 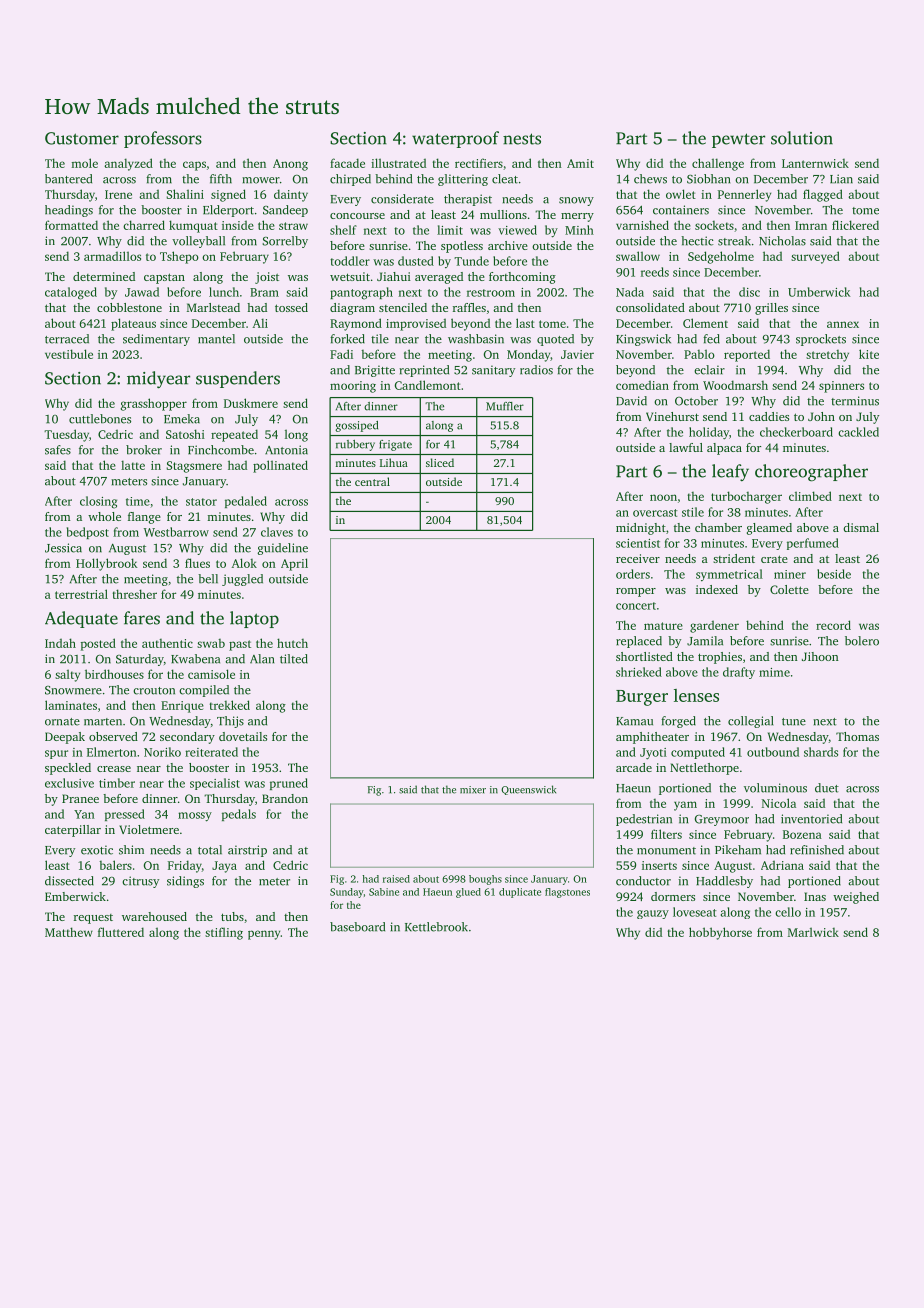 I want to click on signed, so click(x=228, y=195).
